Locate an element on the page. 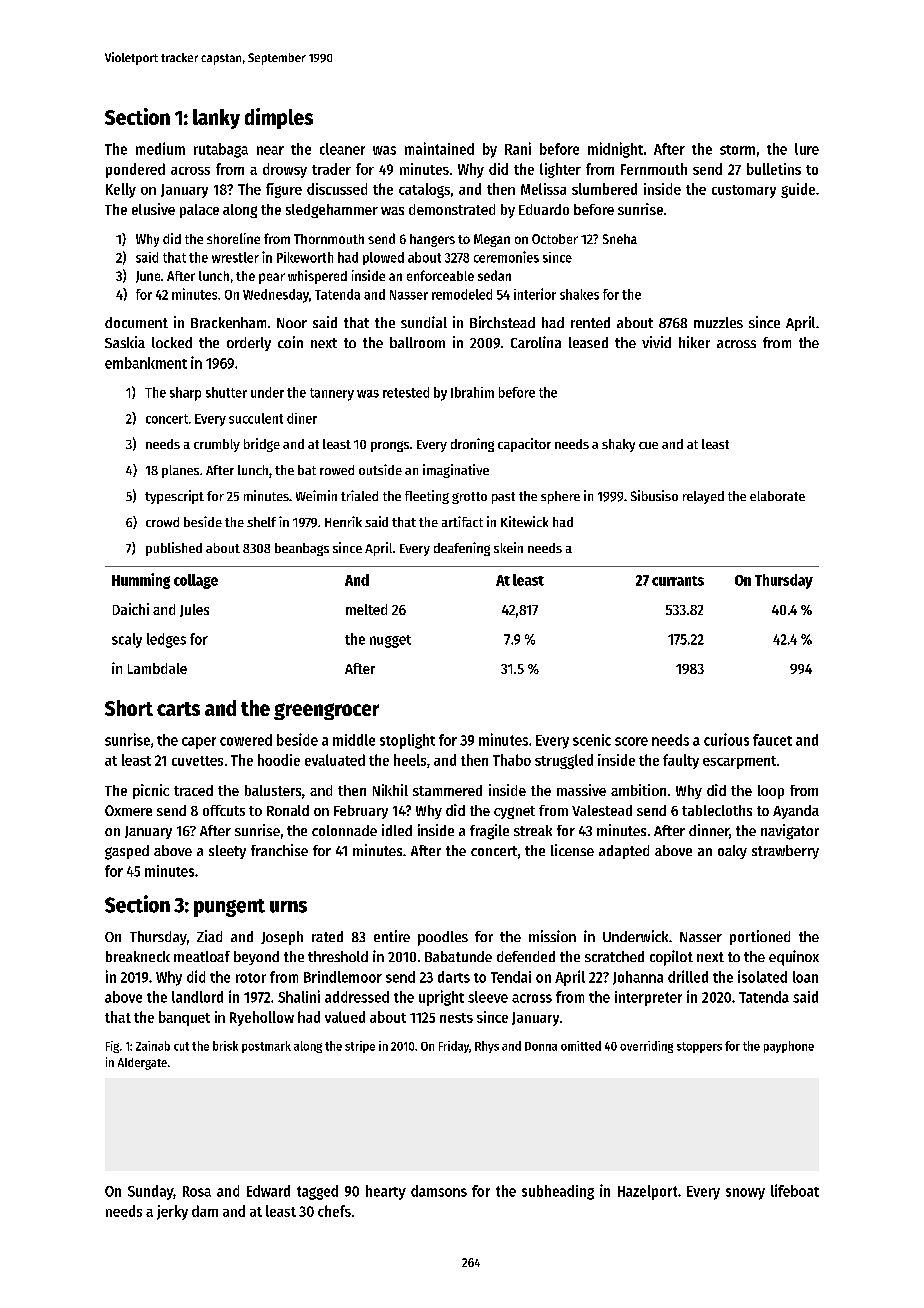 The image size is (924, 1308). ledges is located at coordinates (166, 640).
